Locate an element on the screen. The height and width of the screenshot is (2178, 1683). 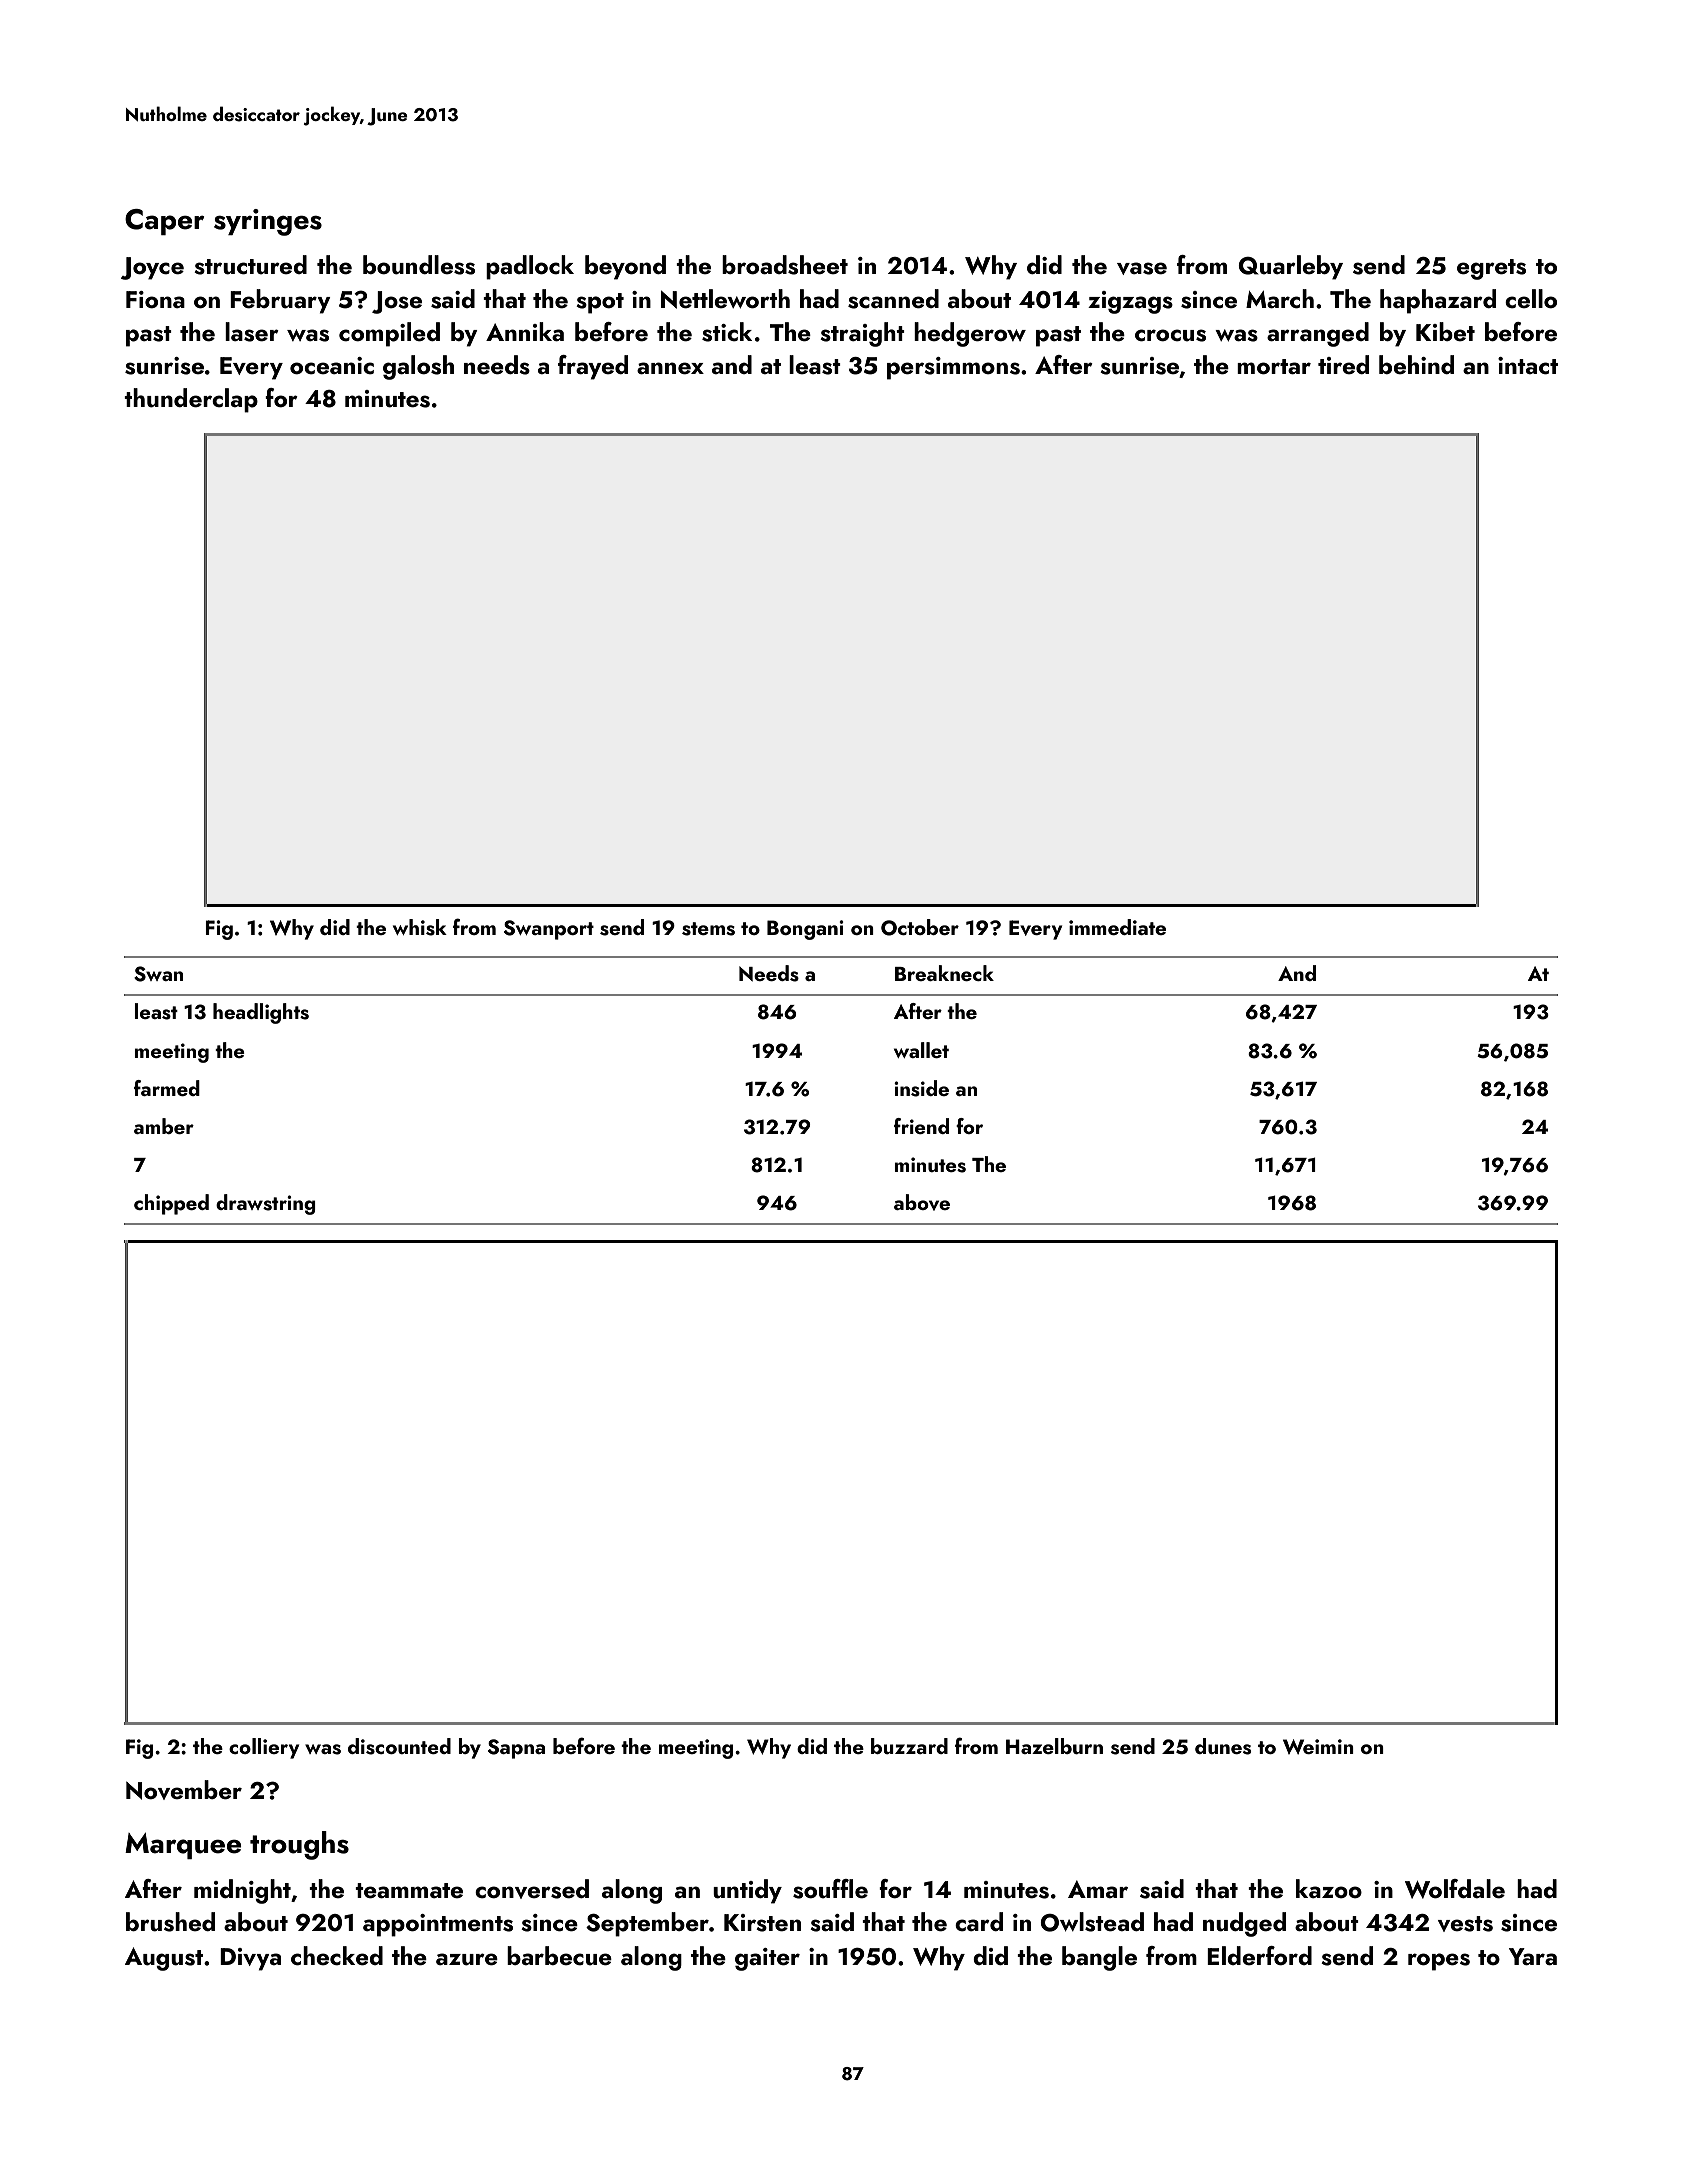
thunderclap is located at coordinates (191, 400).
